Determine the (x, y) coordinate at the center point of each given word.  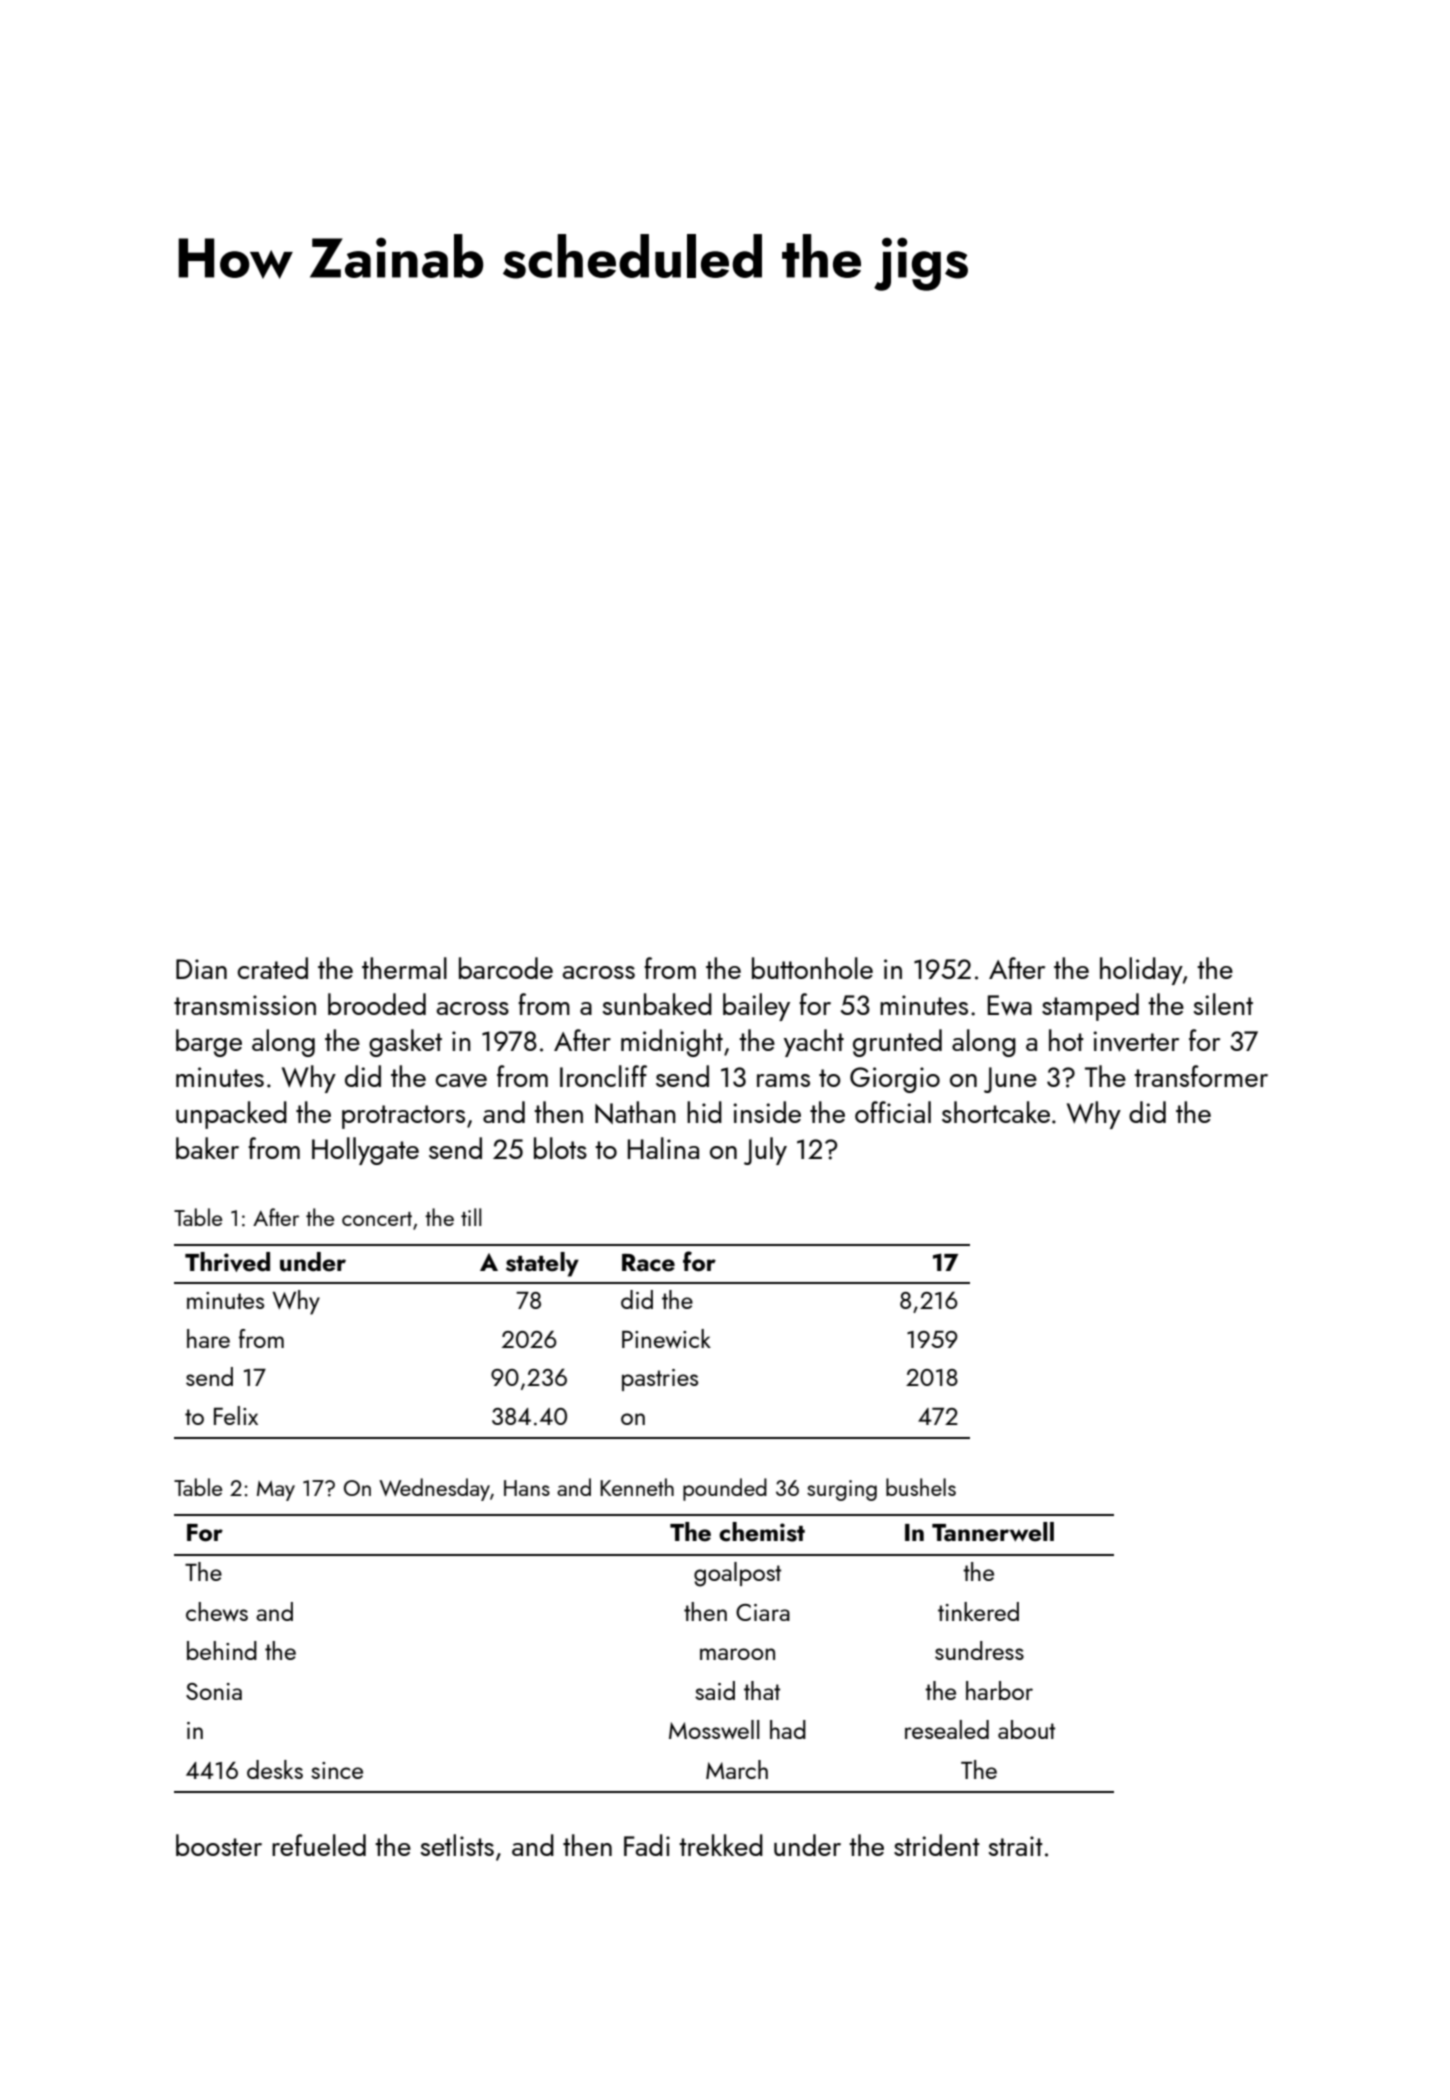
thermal (404, 968)
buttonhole (812, 968)
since (337, 1770)
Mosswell (714, 1729)
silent (1223, 1004)
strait (1016, 1846)
